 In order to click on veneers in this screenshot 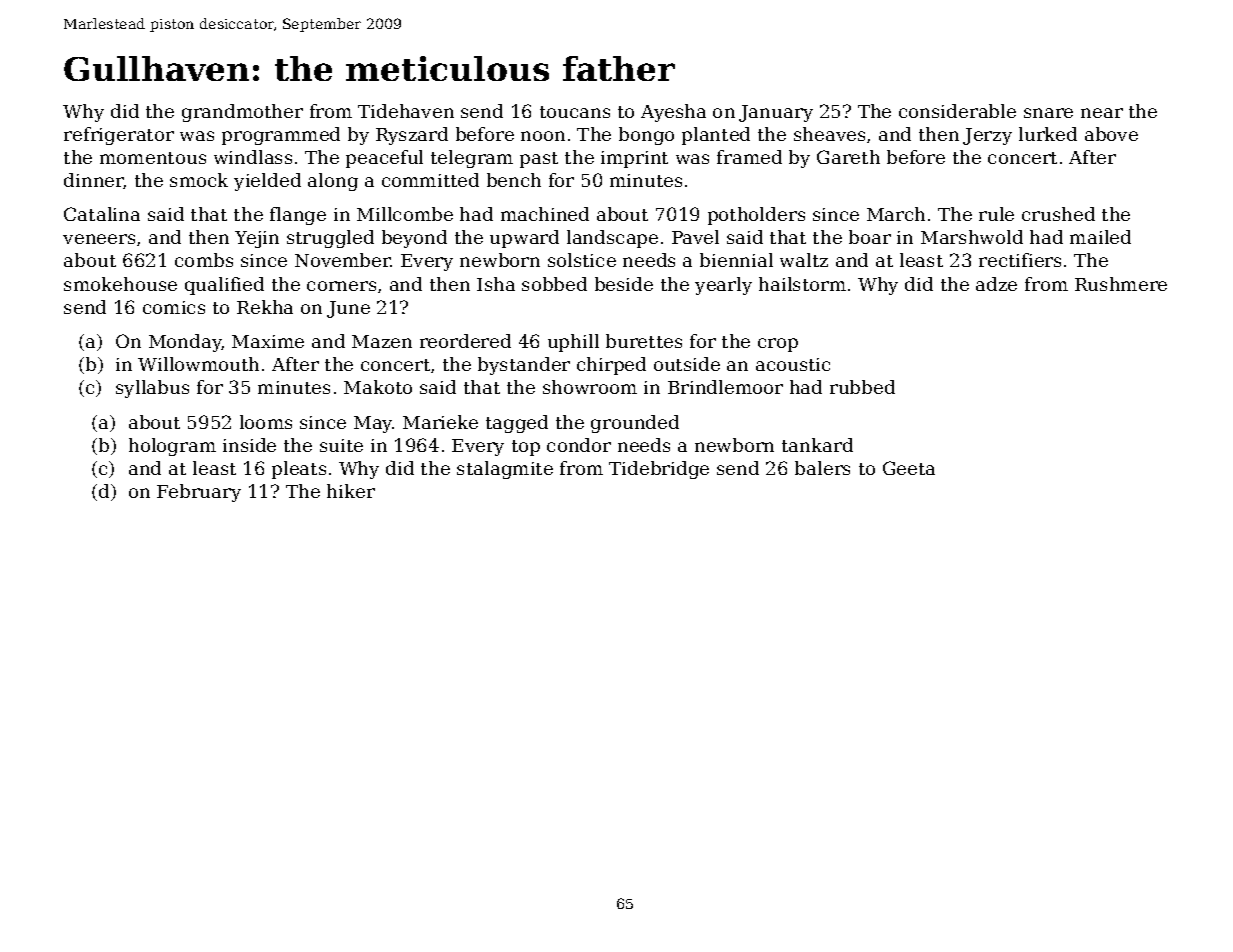, I will do `click(99, 239)`.
